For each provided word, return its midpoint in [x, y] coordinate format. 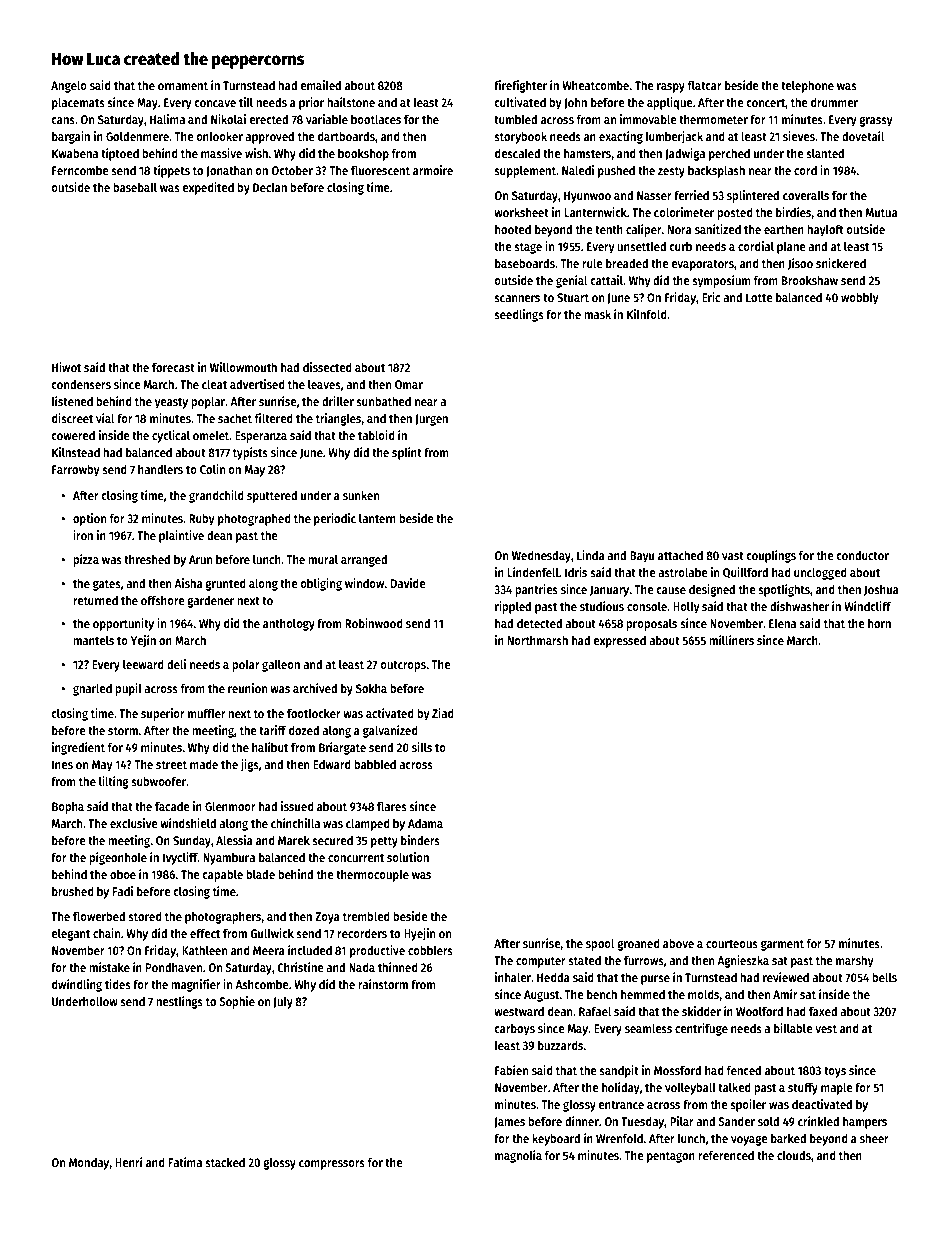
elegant [70, 934]
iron [83, 535]
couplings [771, 556]
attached [680, 555]
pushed [616, 171]
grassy [875, 121]
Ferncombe [80, 170]
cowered [73, 435]
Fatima [185, 1162]
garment [782, 945]
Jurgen [431, 420]
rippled [513, 607]
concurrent [356, 858]
